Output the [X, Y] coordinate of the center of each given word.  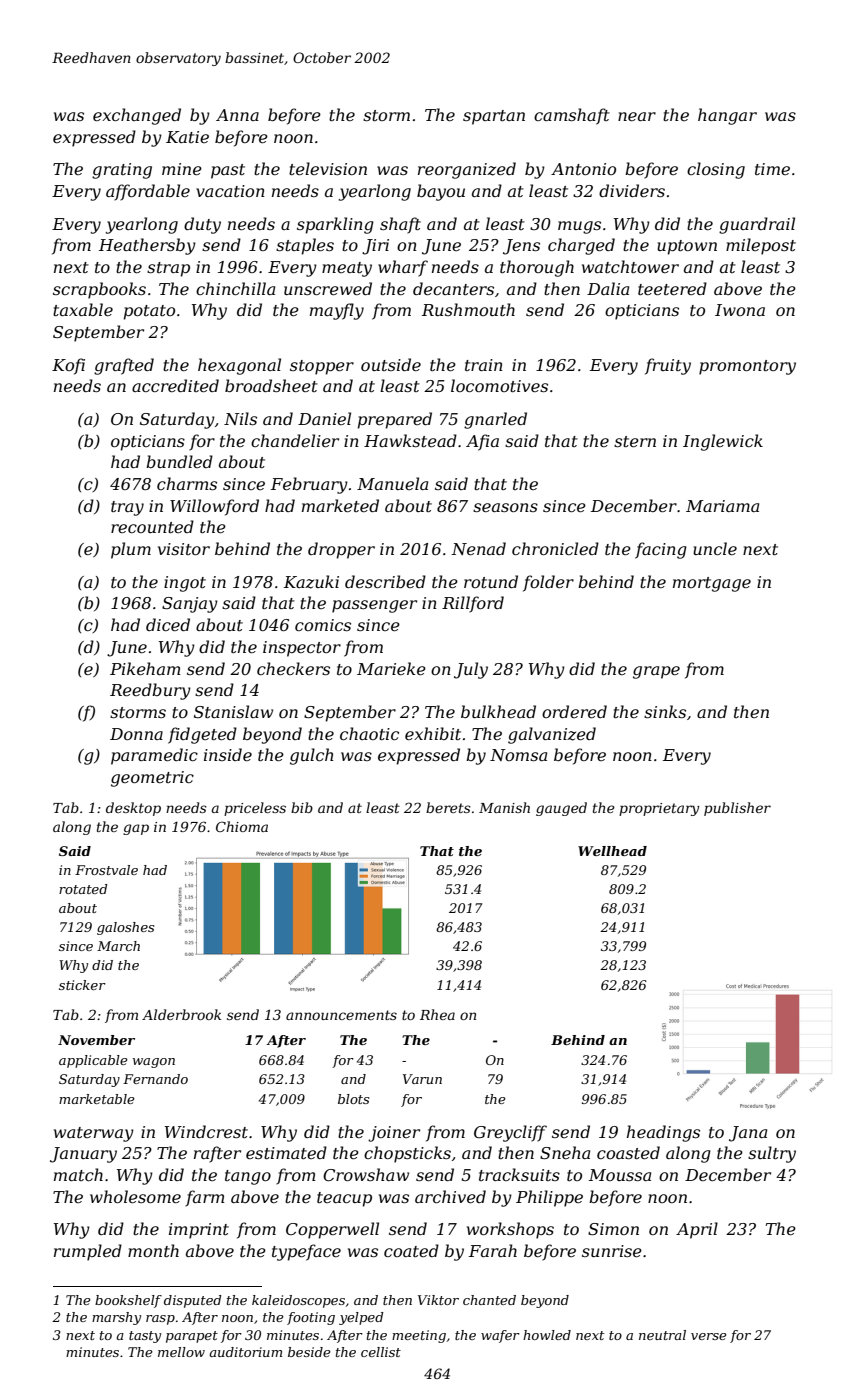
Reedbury [150, 691]
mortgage [712, 584]
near [637, 116]
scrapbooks [99, 290]
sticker [82, 985]
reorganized [467, 170]
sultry [772, 1154]
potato [149, 312]
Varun [422, 1079]
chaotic [369, 733]
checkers [293, 668]
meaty [347, 269]
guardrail [757, 225]
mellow [181, 1352]
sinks [665, 711]
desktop [133, 809]
